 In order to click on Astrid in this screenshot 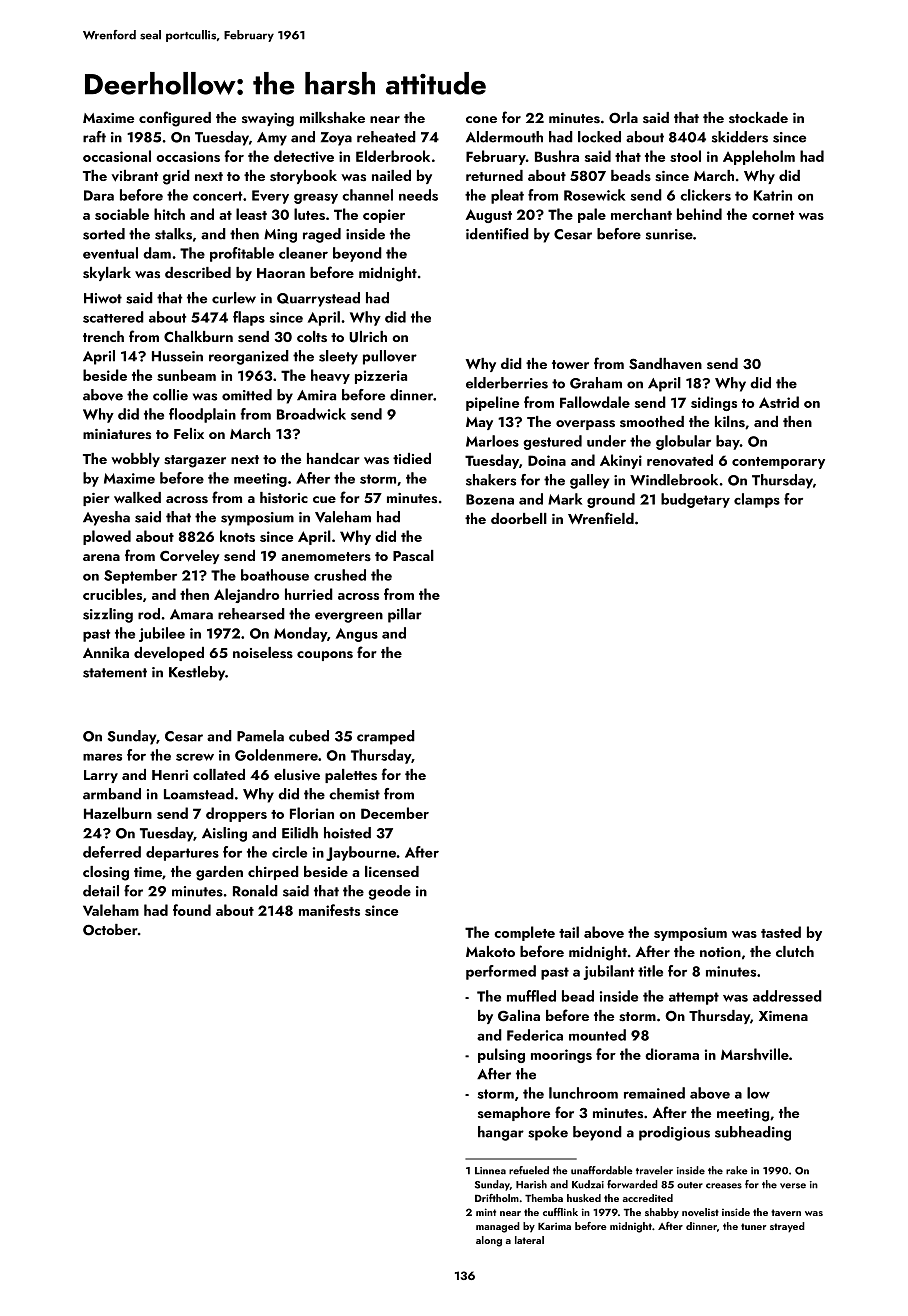, I will do `click(779, 402)`.
